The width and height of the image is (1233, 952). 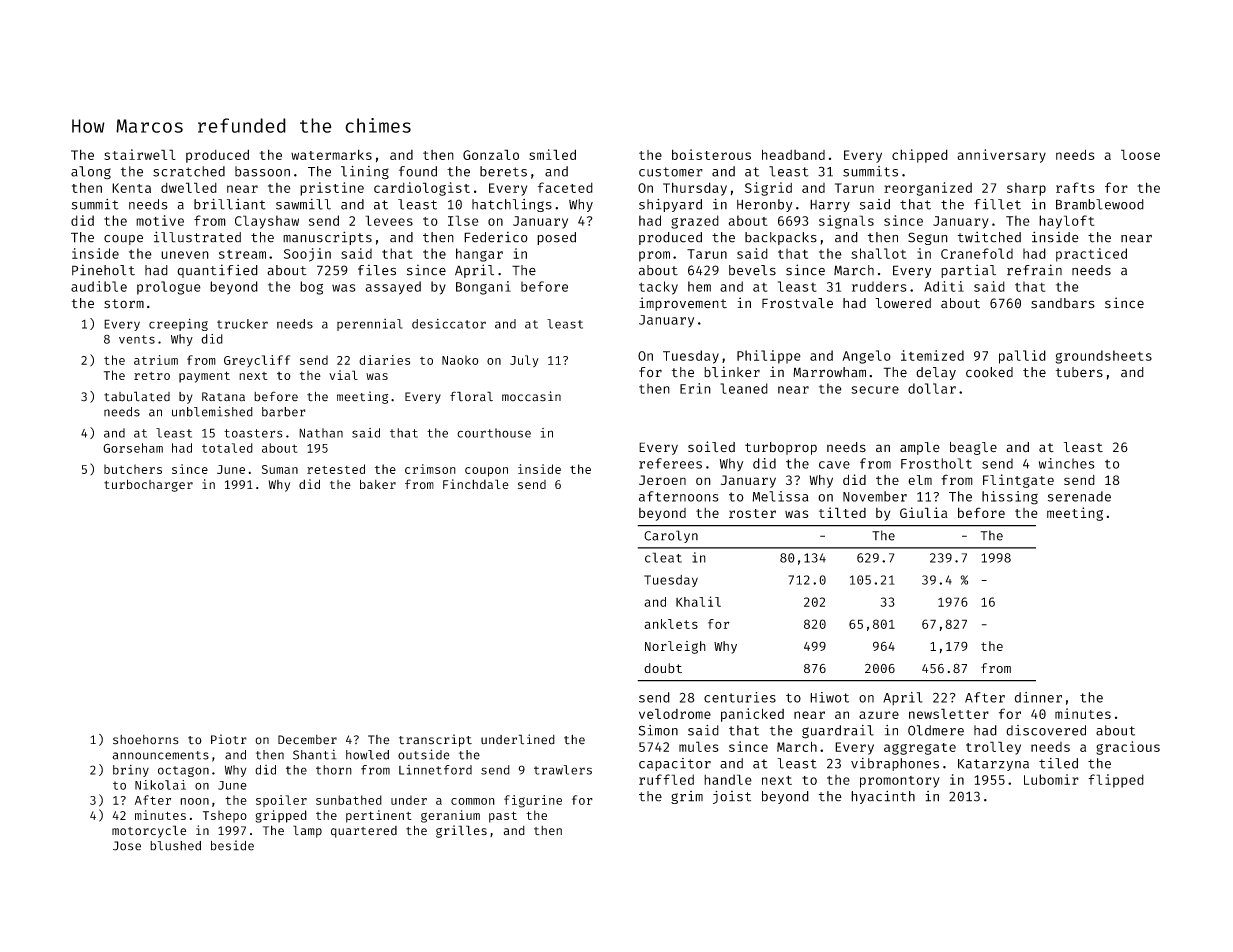 I want to click on gracious, so click(x=1128, y=748).
